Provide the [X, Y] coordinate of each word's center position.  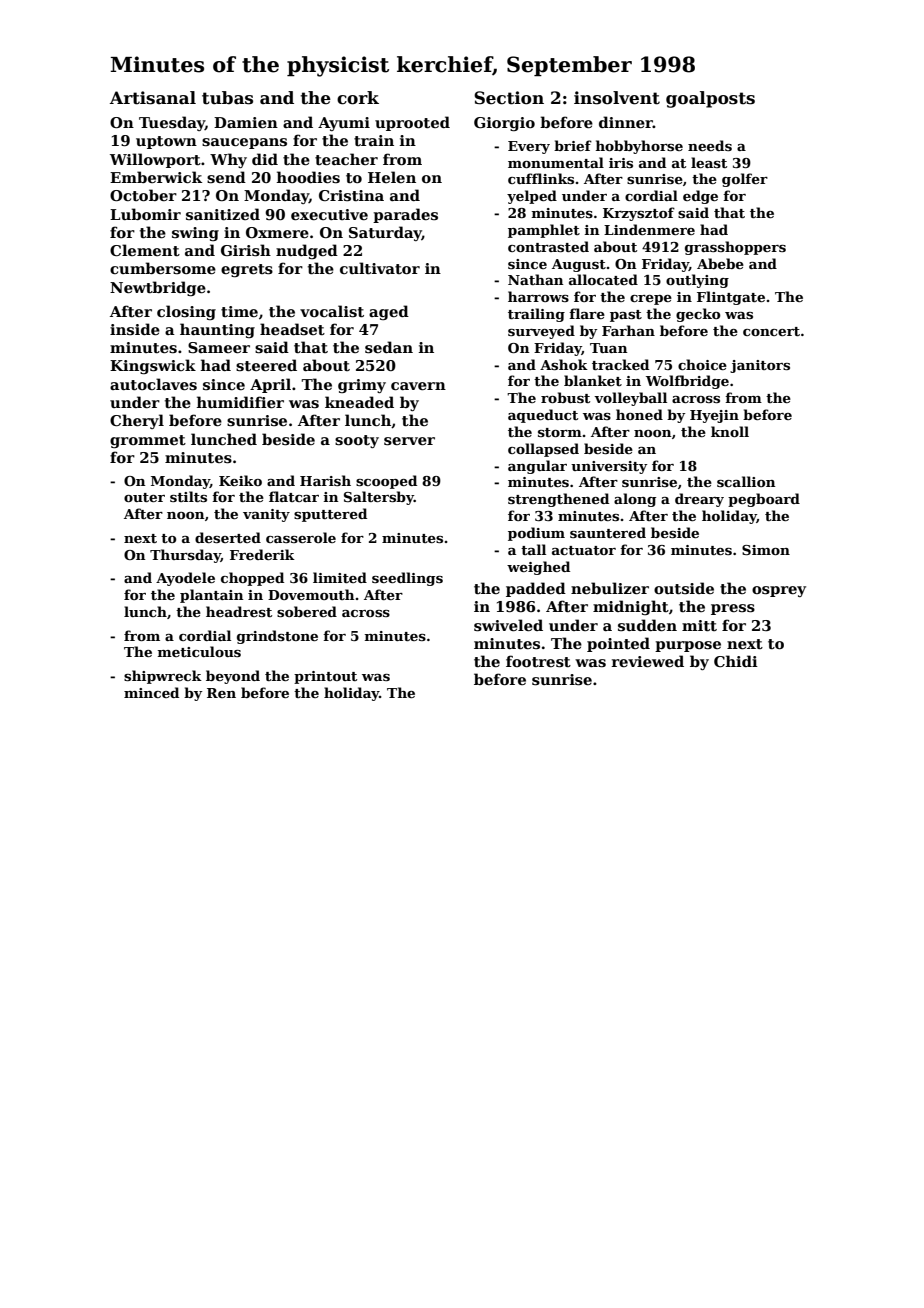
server [409, 441]
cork [358, 98]
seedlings [407, 579]
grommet [148, 441]
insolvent [617, 98]
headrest [239, 611]
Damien [246, 122]
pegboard [764, 500]
